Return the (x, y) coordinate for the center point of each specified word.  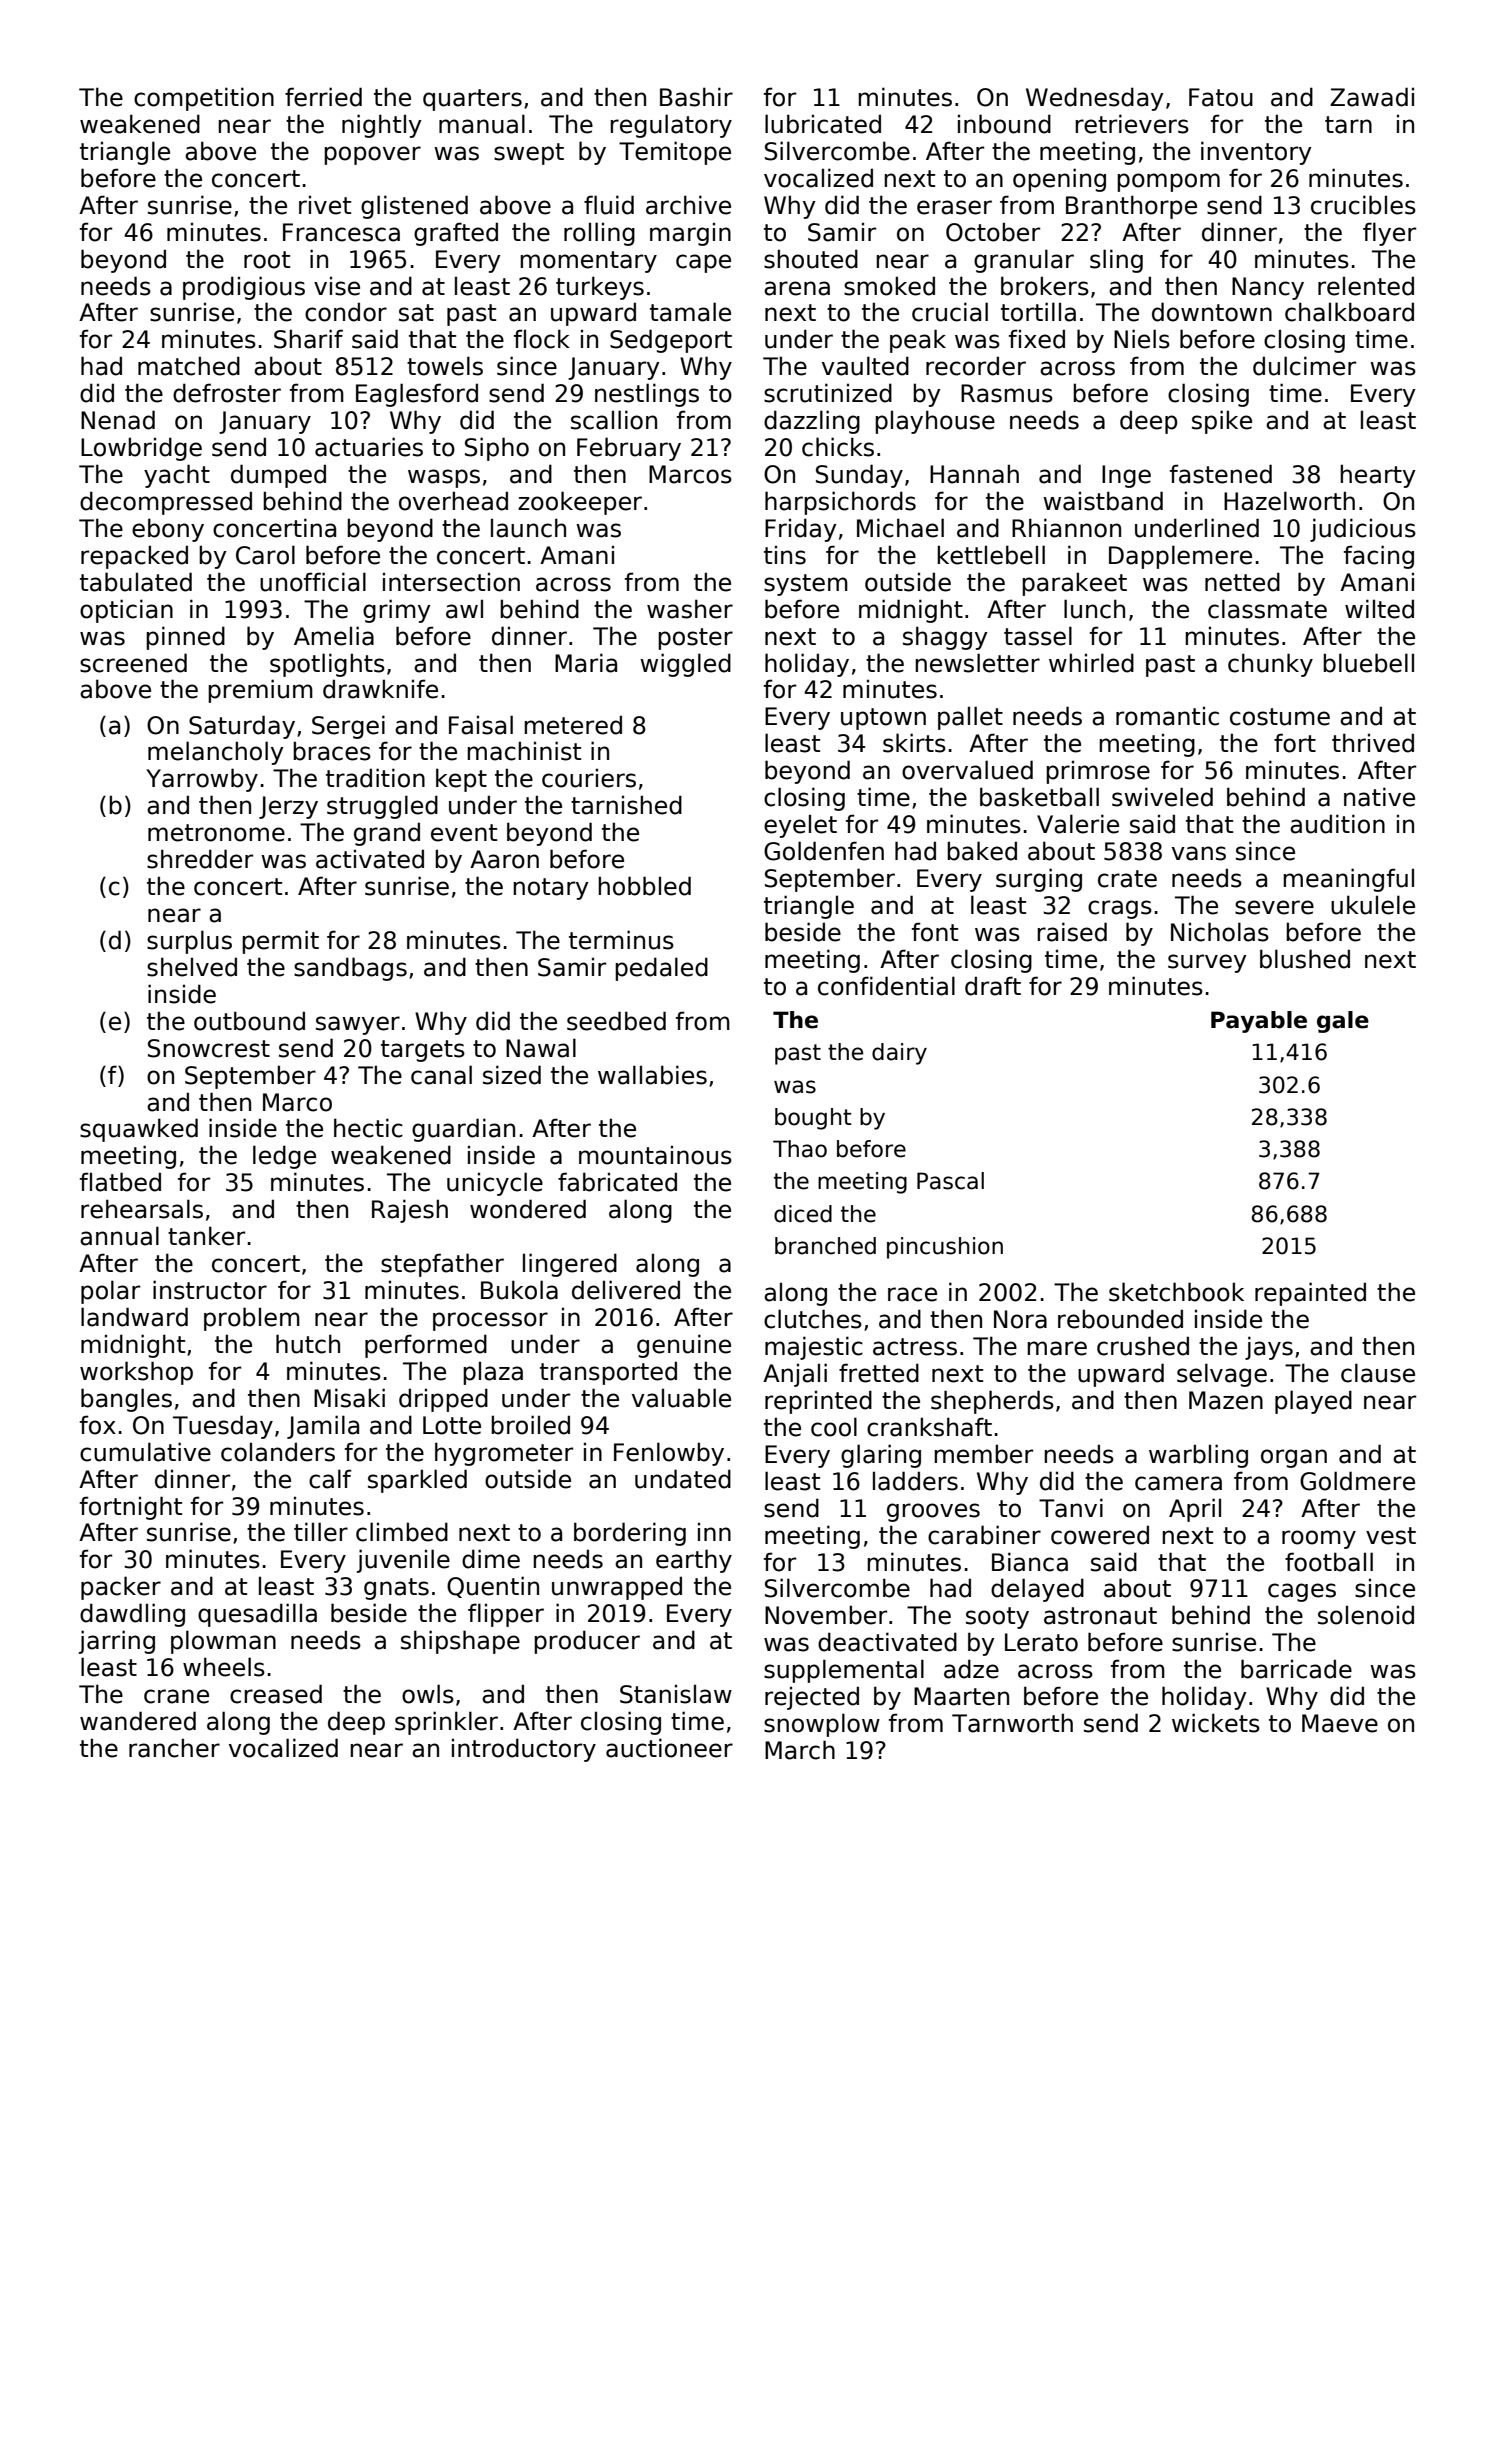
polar (110, 1292)
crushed (1143, 1346)
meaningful (1348, 880)
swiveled (1162, 797)
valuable (681, 1398)
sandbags (350, 969)
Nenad (118, 420)
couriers (589, 778)
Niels (1142, 339)
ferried (323, 97)
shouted (811, 259)
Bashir (696, 97)
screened (133, 663)
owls (428, 1694)
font (935, 932)
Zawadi (1372, 97)
